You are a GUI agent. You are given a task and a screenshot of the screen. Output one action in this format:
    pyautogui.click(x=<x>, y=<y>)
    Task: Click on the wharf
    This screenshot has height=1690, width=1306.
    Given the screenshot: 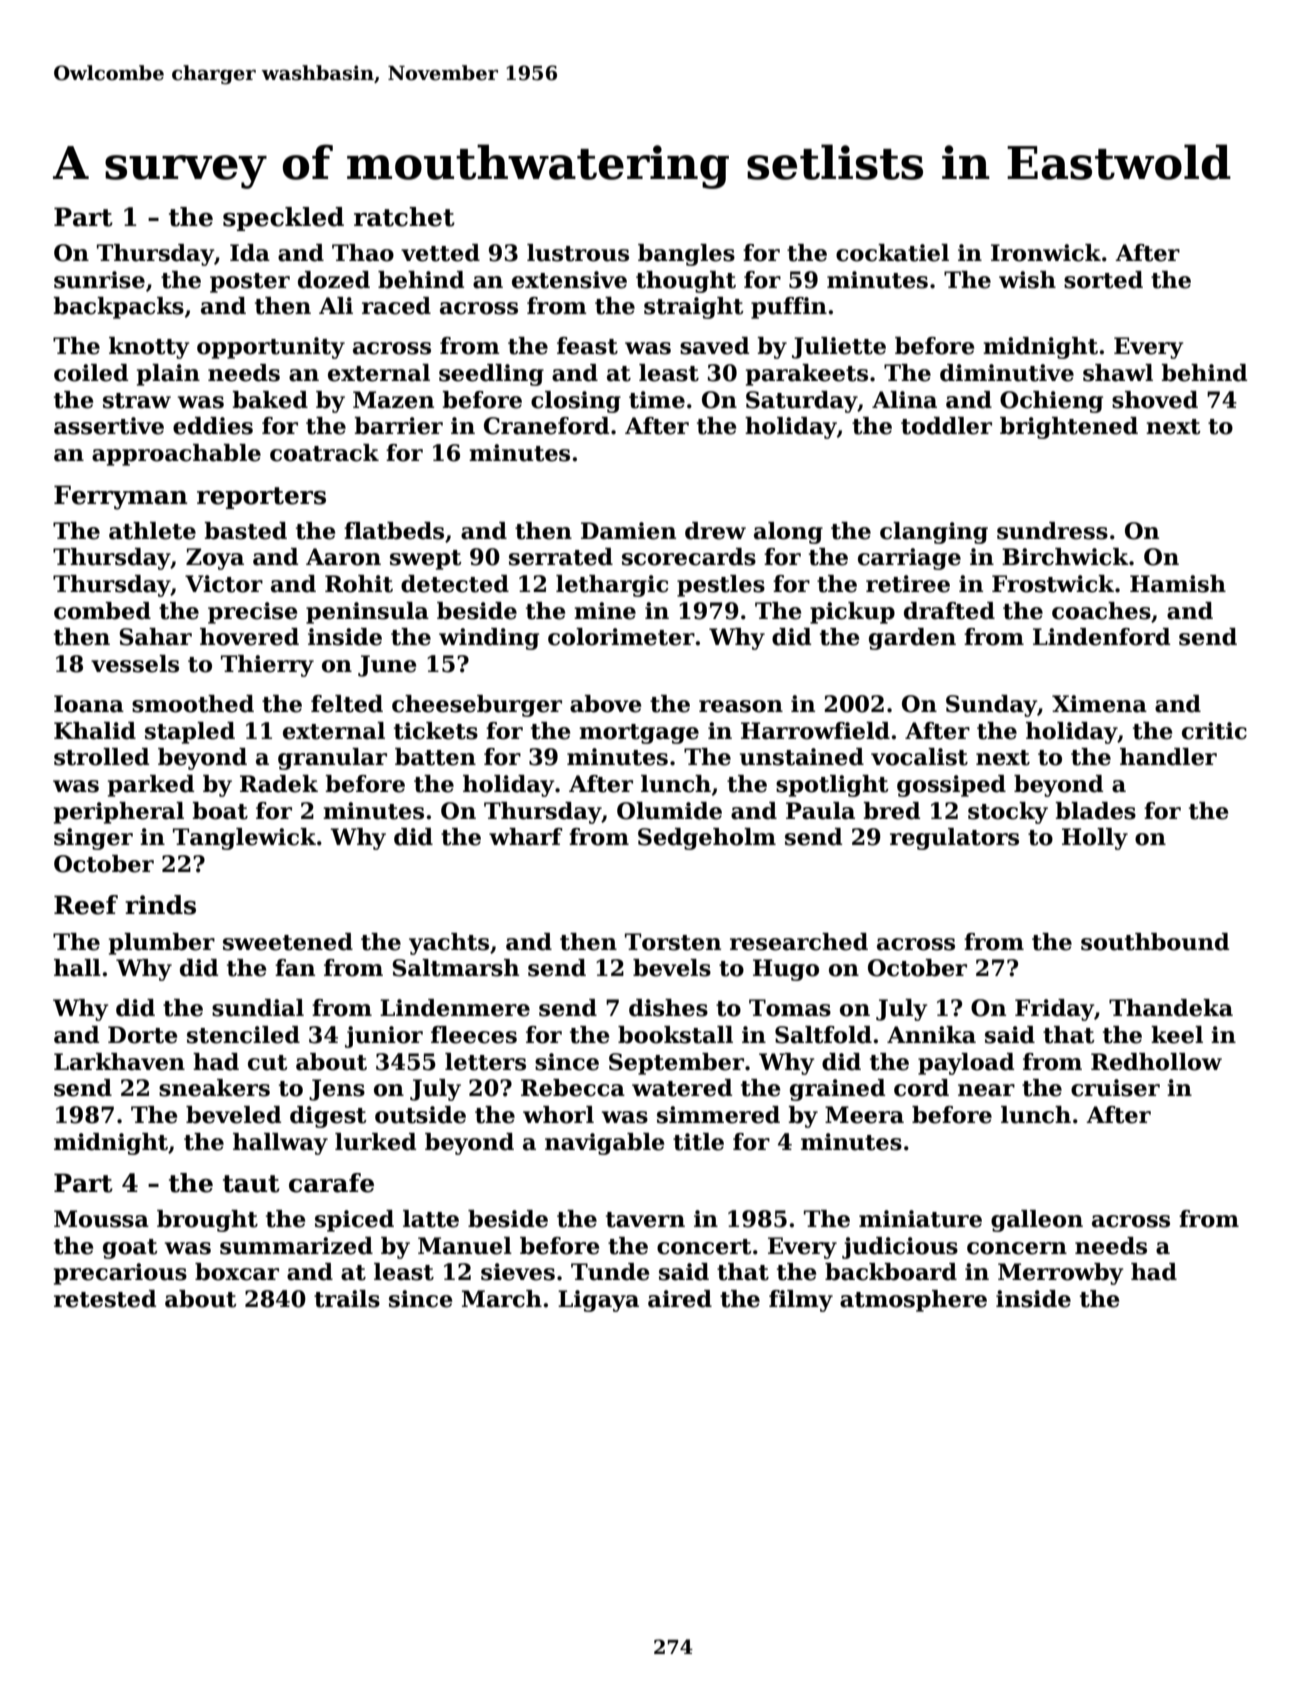 What is the action you would take?
    pyautogui.click(x=526, y=837)
